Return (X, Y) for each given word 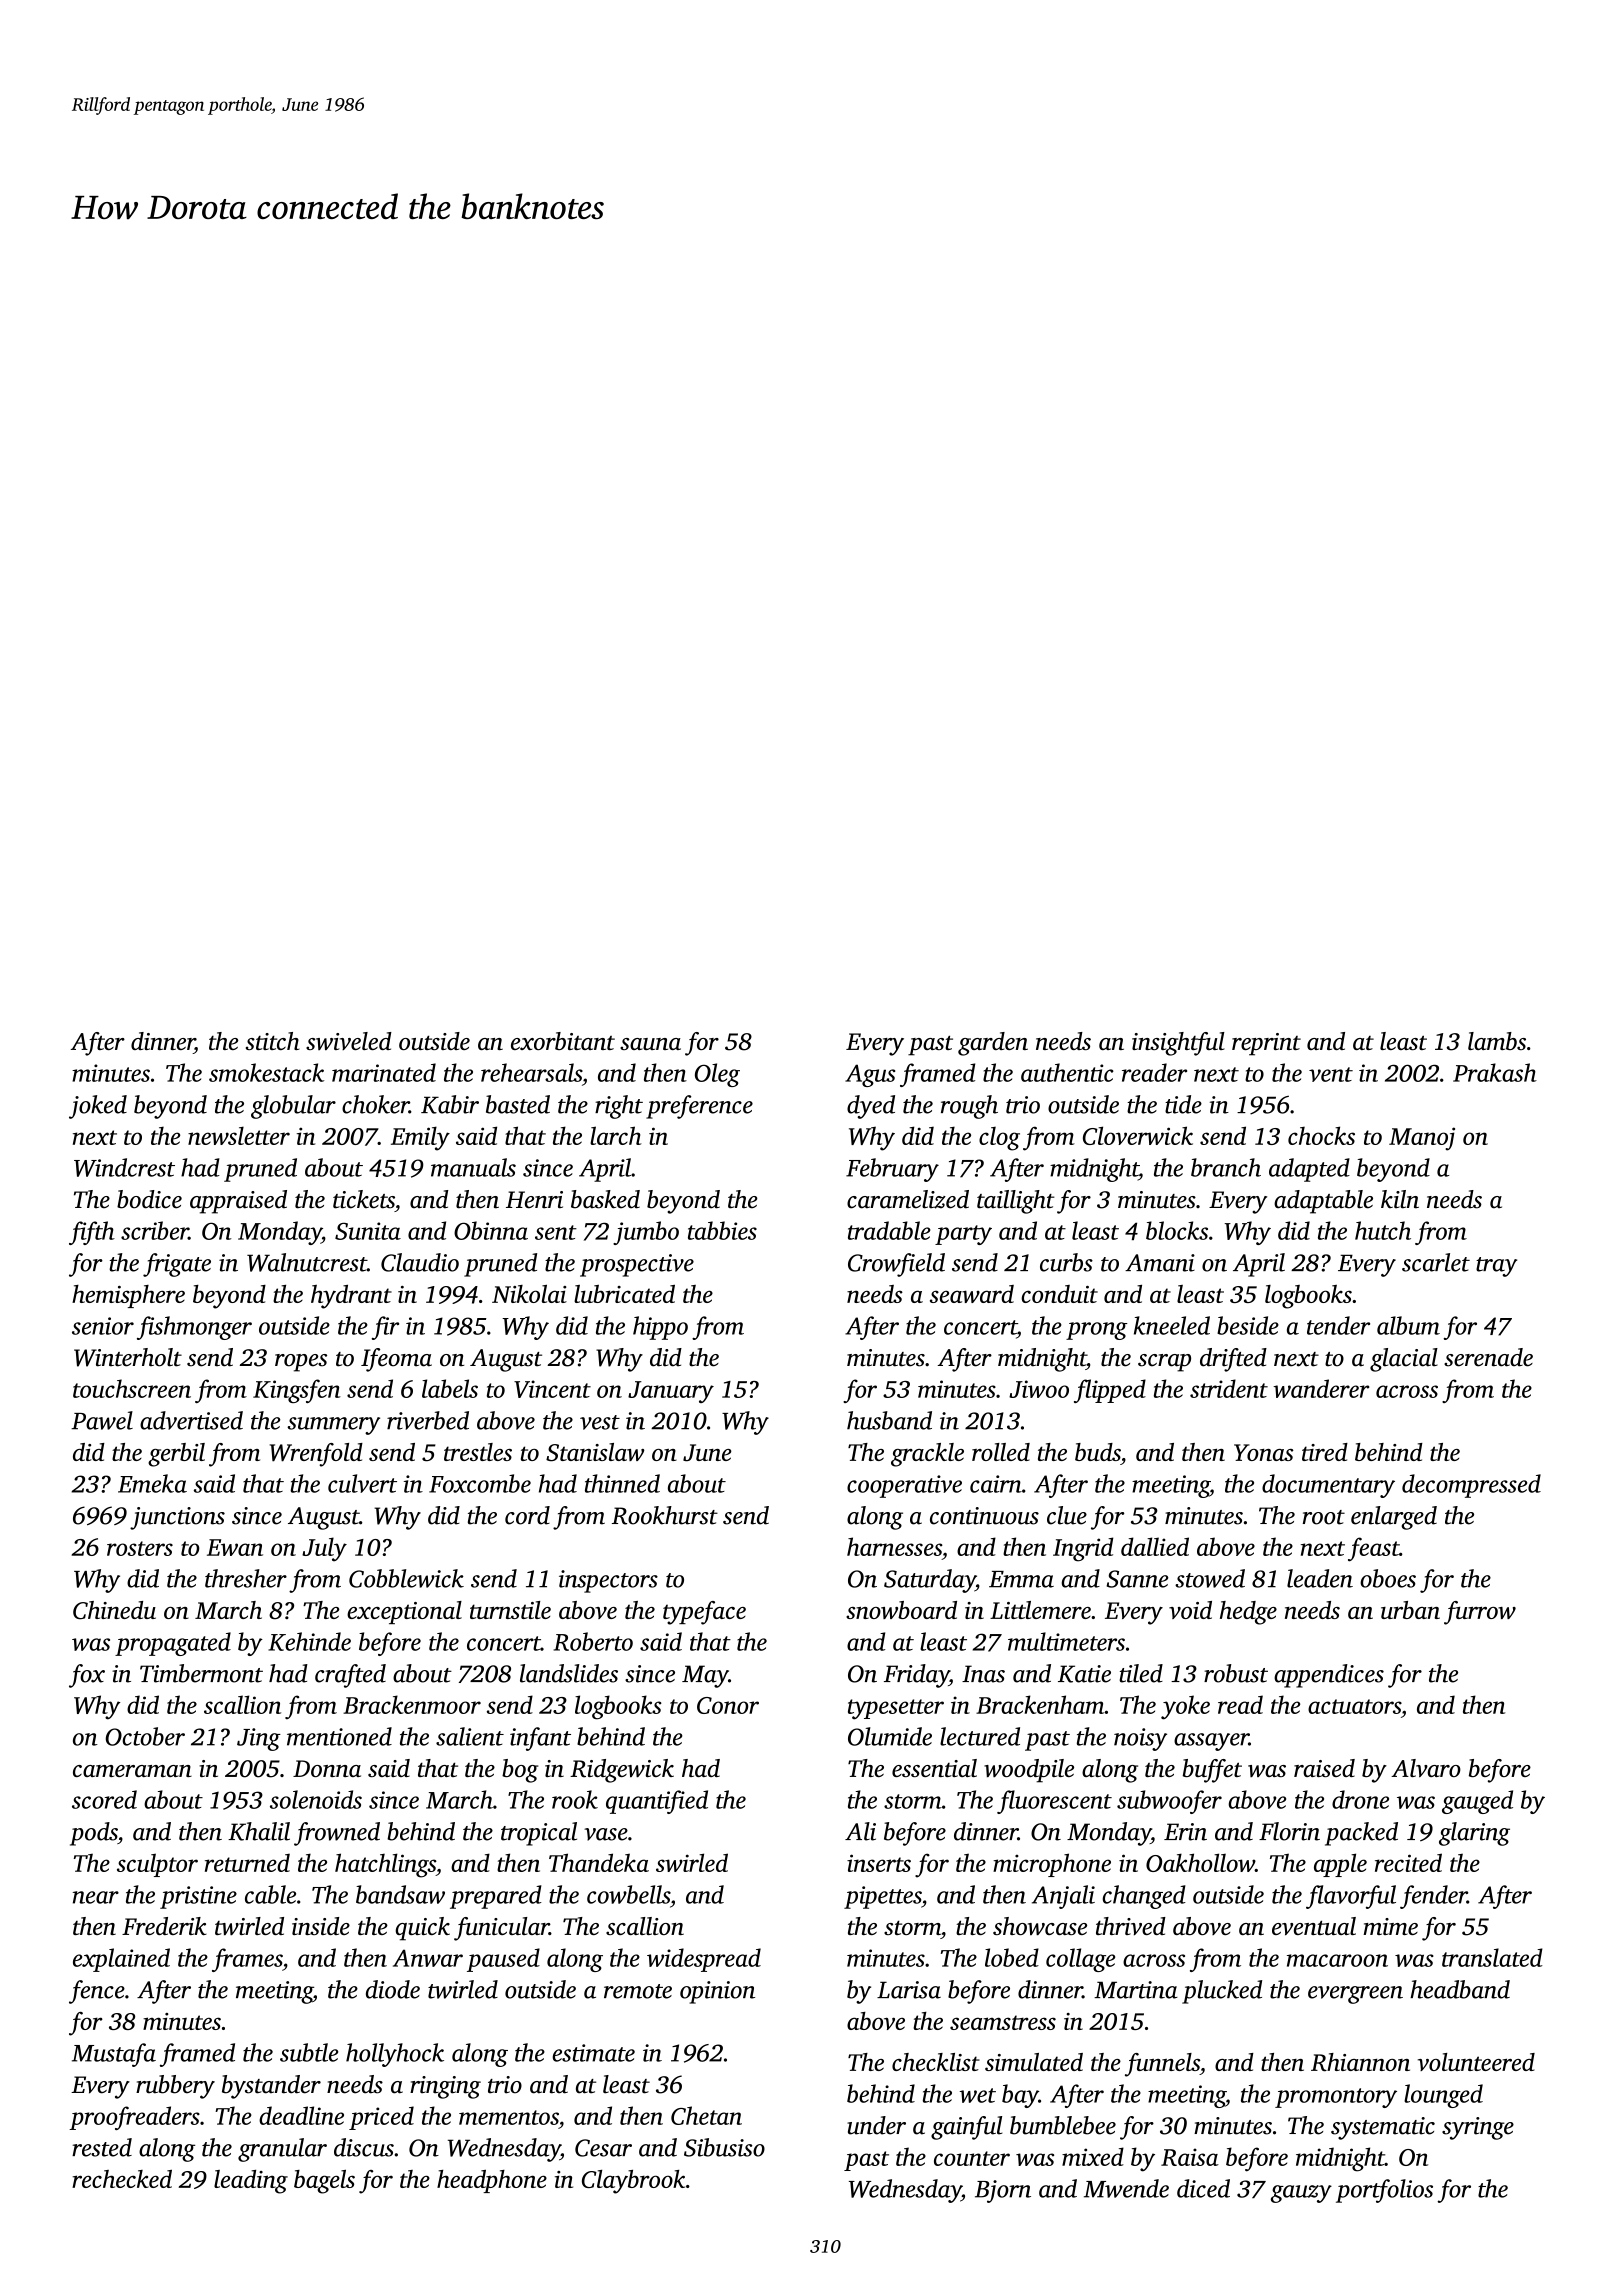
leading (251, 2182)
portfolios (1384, 2191)
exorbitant (563, 1041)
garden (993, 1044)
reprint (1266, 1044)
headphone (492, 2181)
